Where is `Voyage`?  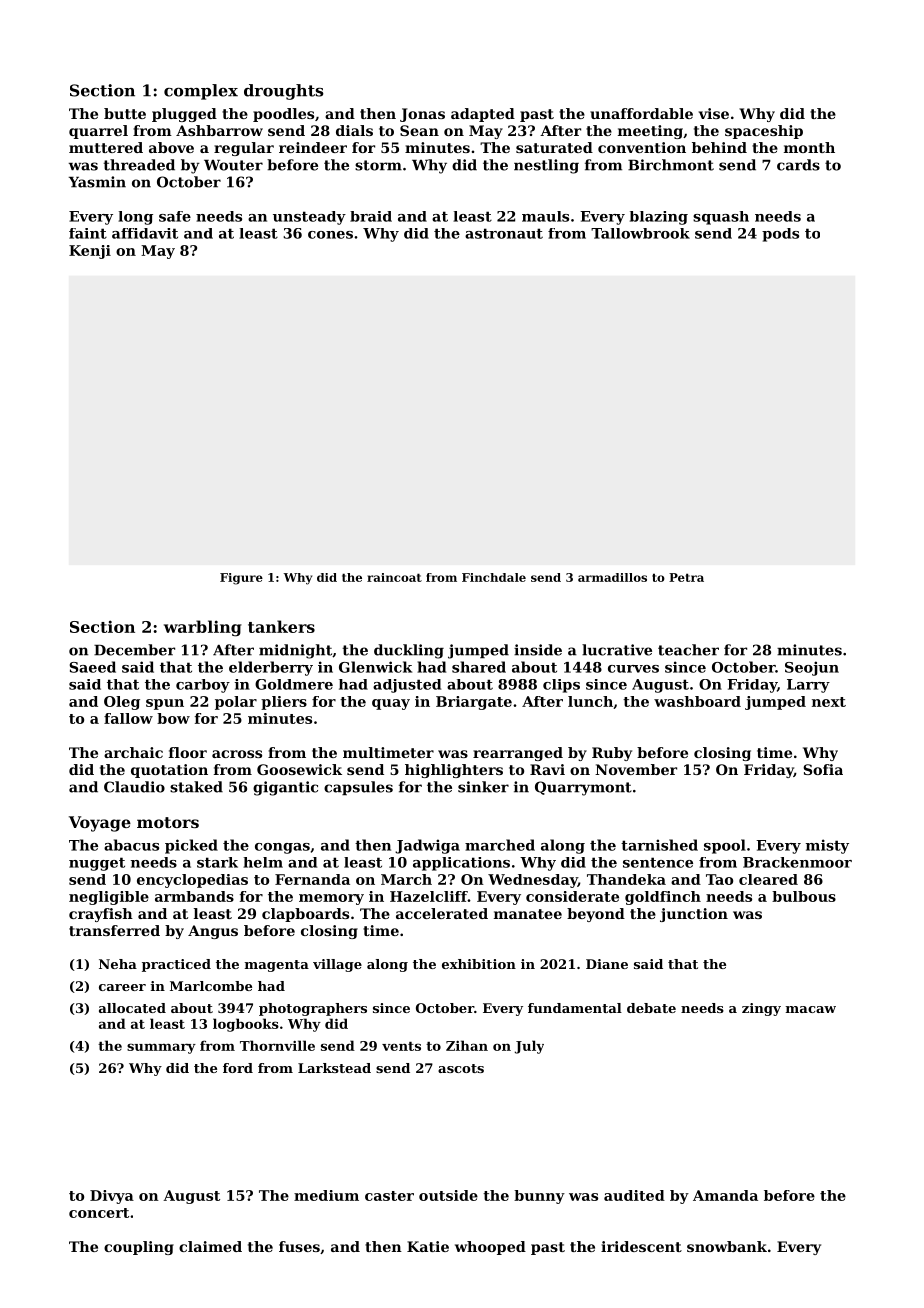 Voyage is located at coordinates (100, 824).
